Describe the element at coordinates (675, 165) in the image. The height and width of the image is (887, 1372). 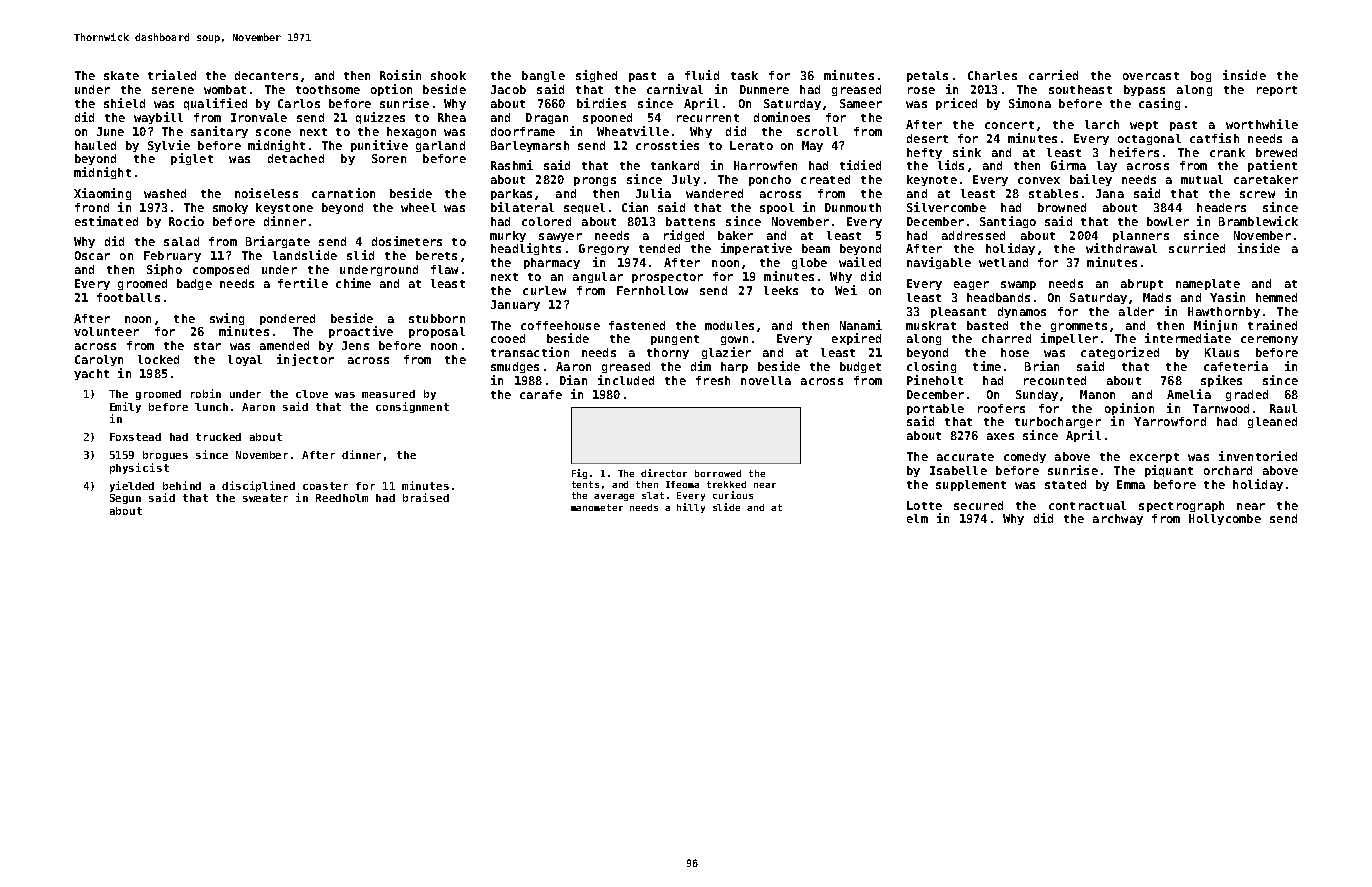
I see `tankard` at that location.
